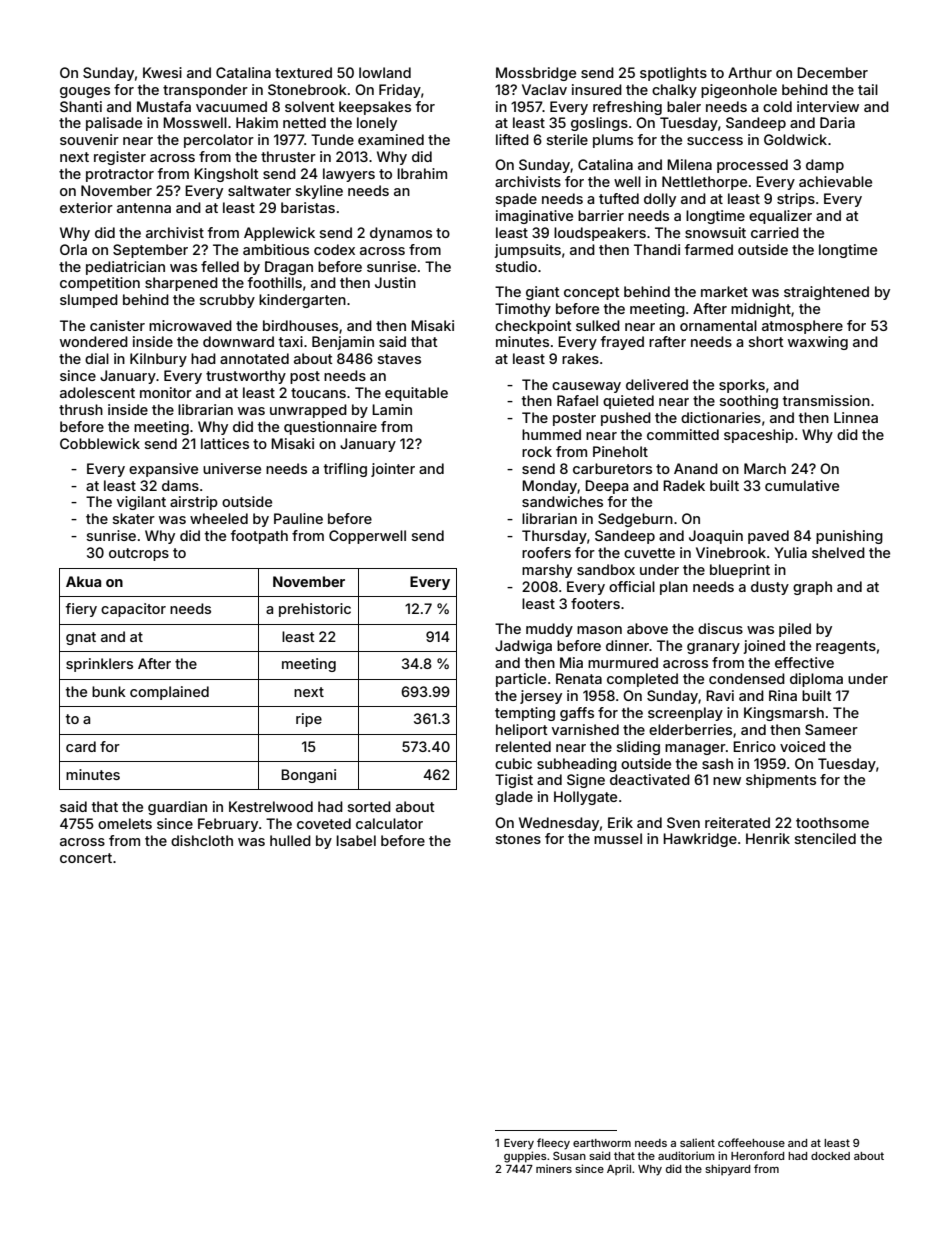  What do you see at coordinates (536, 74) in the screenshot?
I see `Mossbridge` at bounding box center [536, 74].
